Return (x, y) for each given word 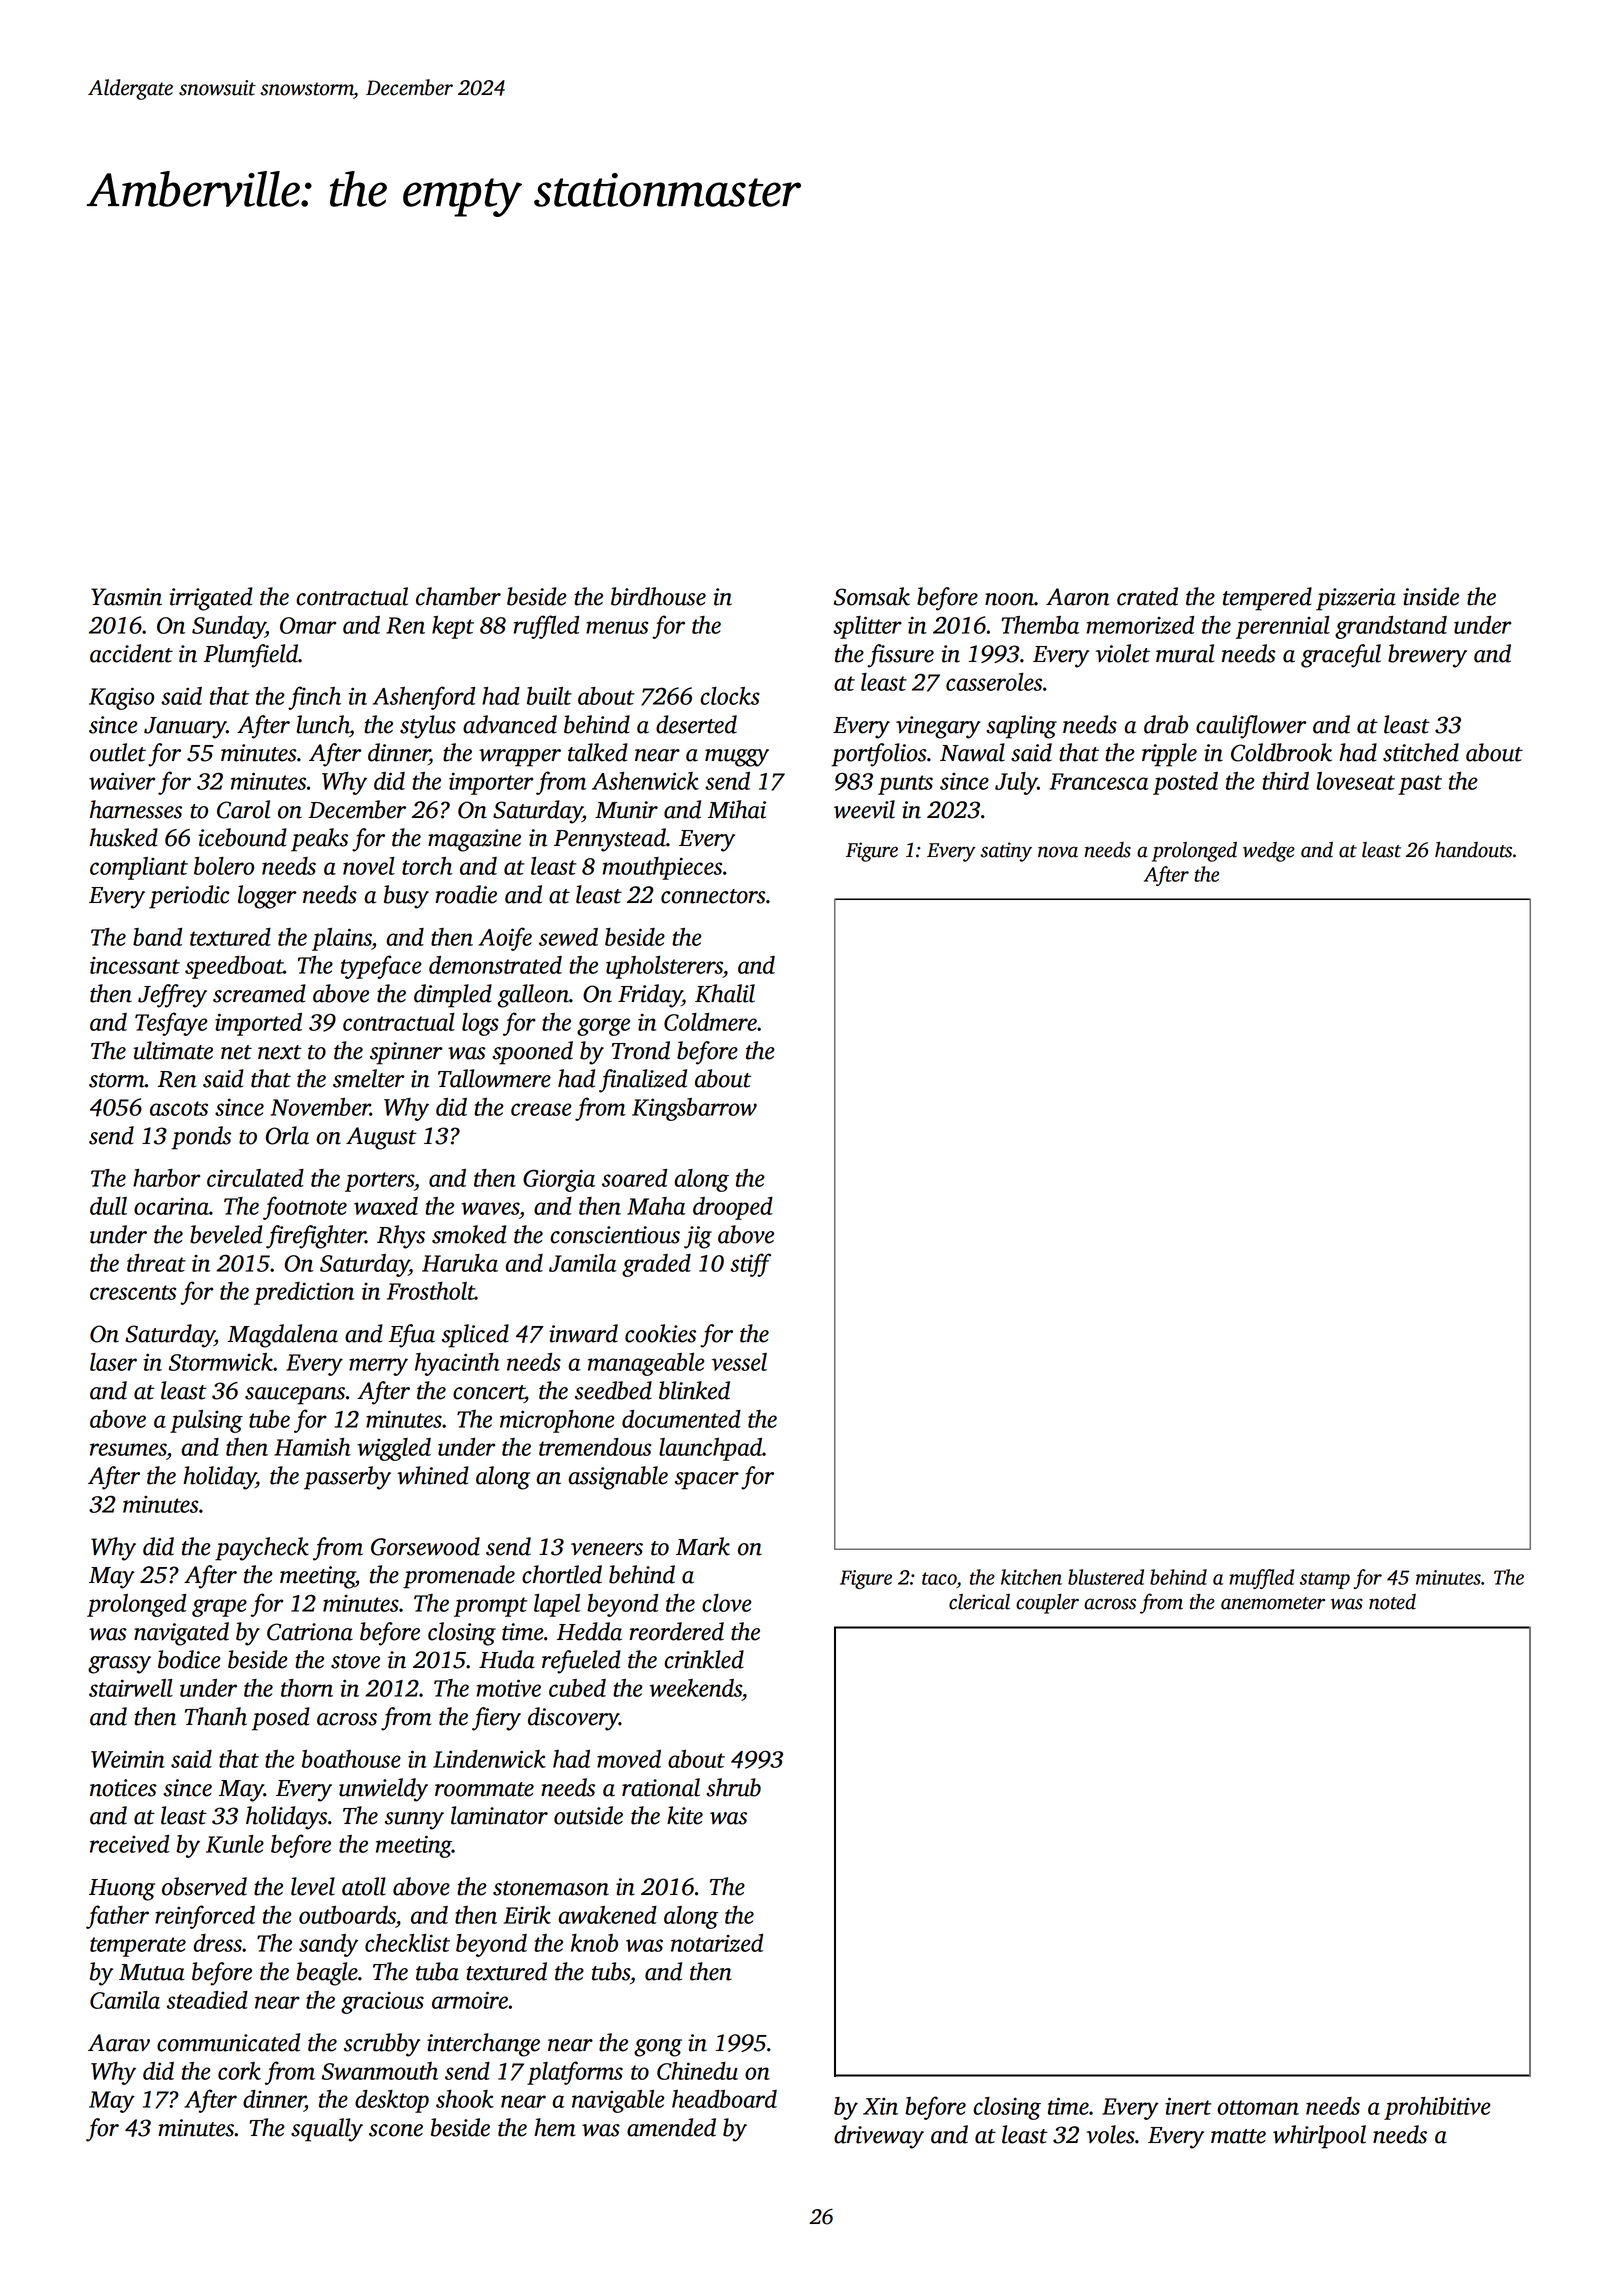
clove (726, 1603)
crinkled (704, 1659)
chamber (458, 596)
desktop (392, 2101)
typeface (381, 967)
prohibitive (1437, 2108)
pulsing (206, 1421)
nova (1058, 852)
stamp (1325, 1580)
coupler (1047, 1604)
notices (123, 1788)
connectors (713, 896)
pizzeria (1356, 599)
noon (1009, 599)
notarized (717, 1943)
